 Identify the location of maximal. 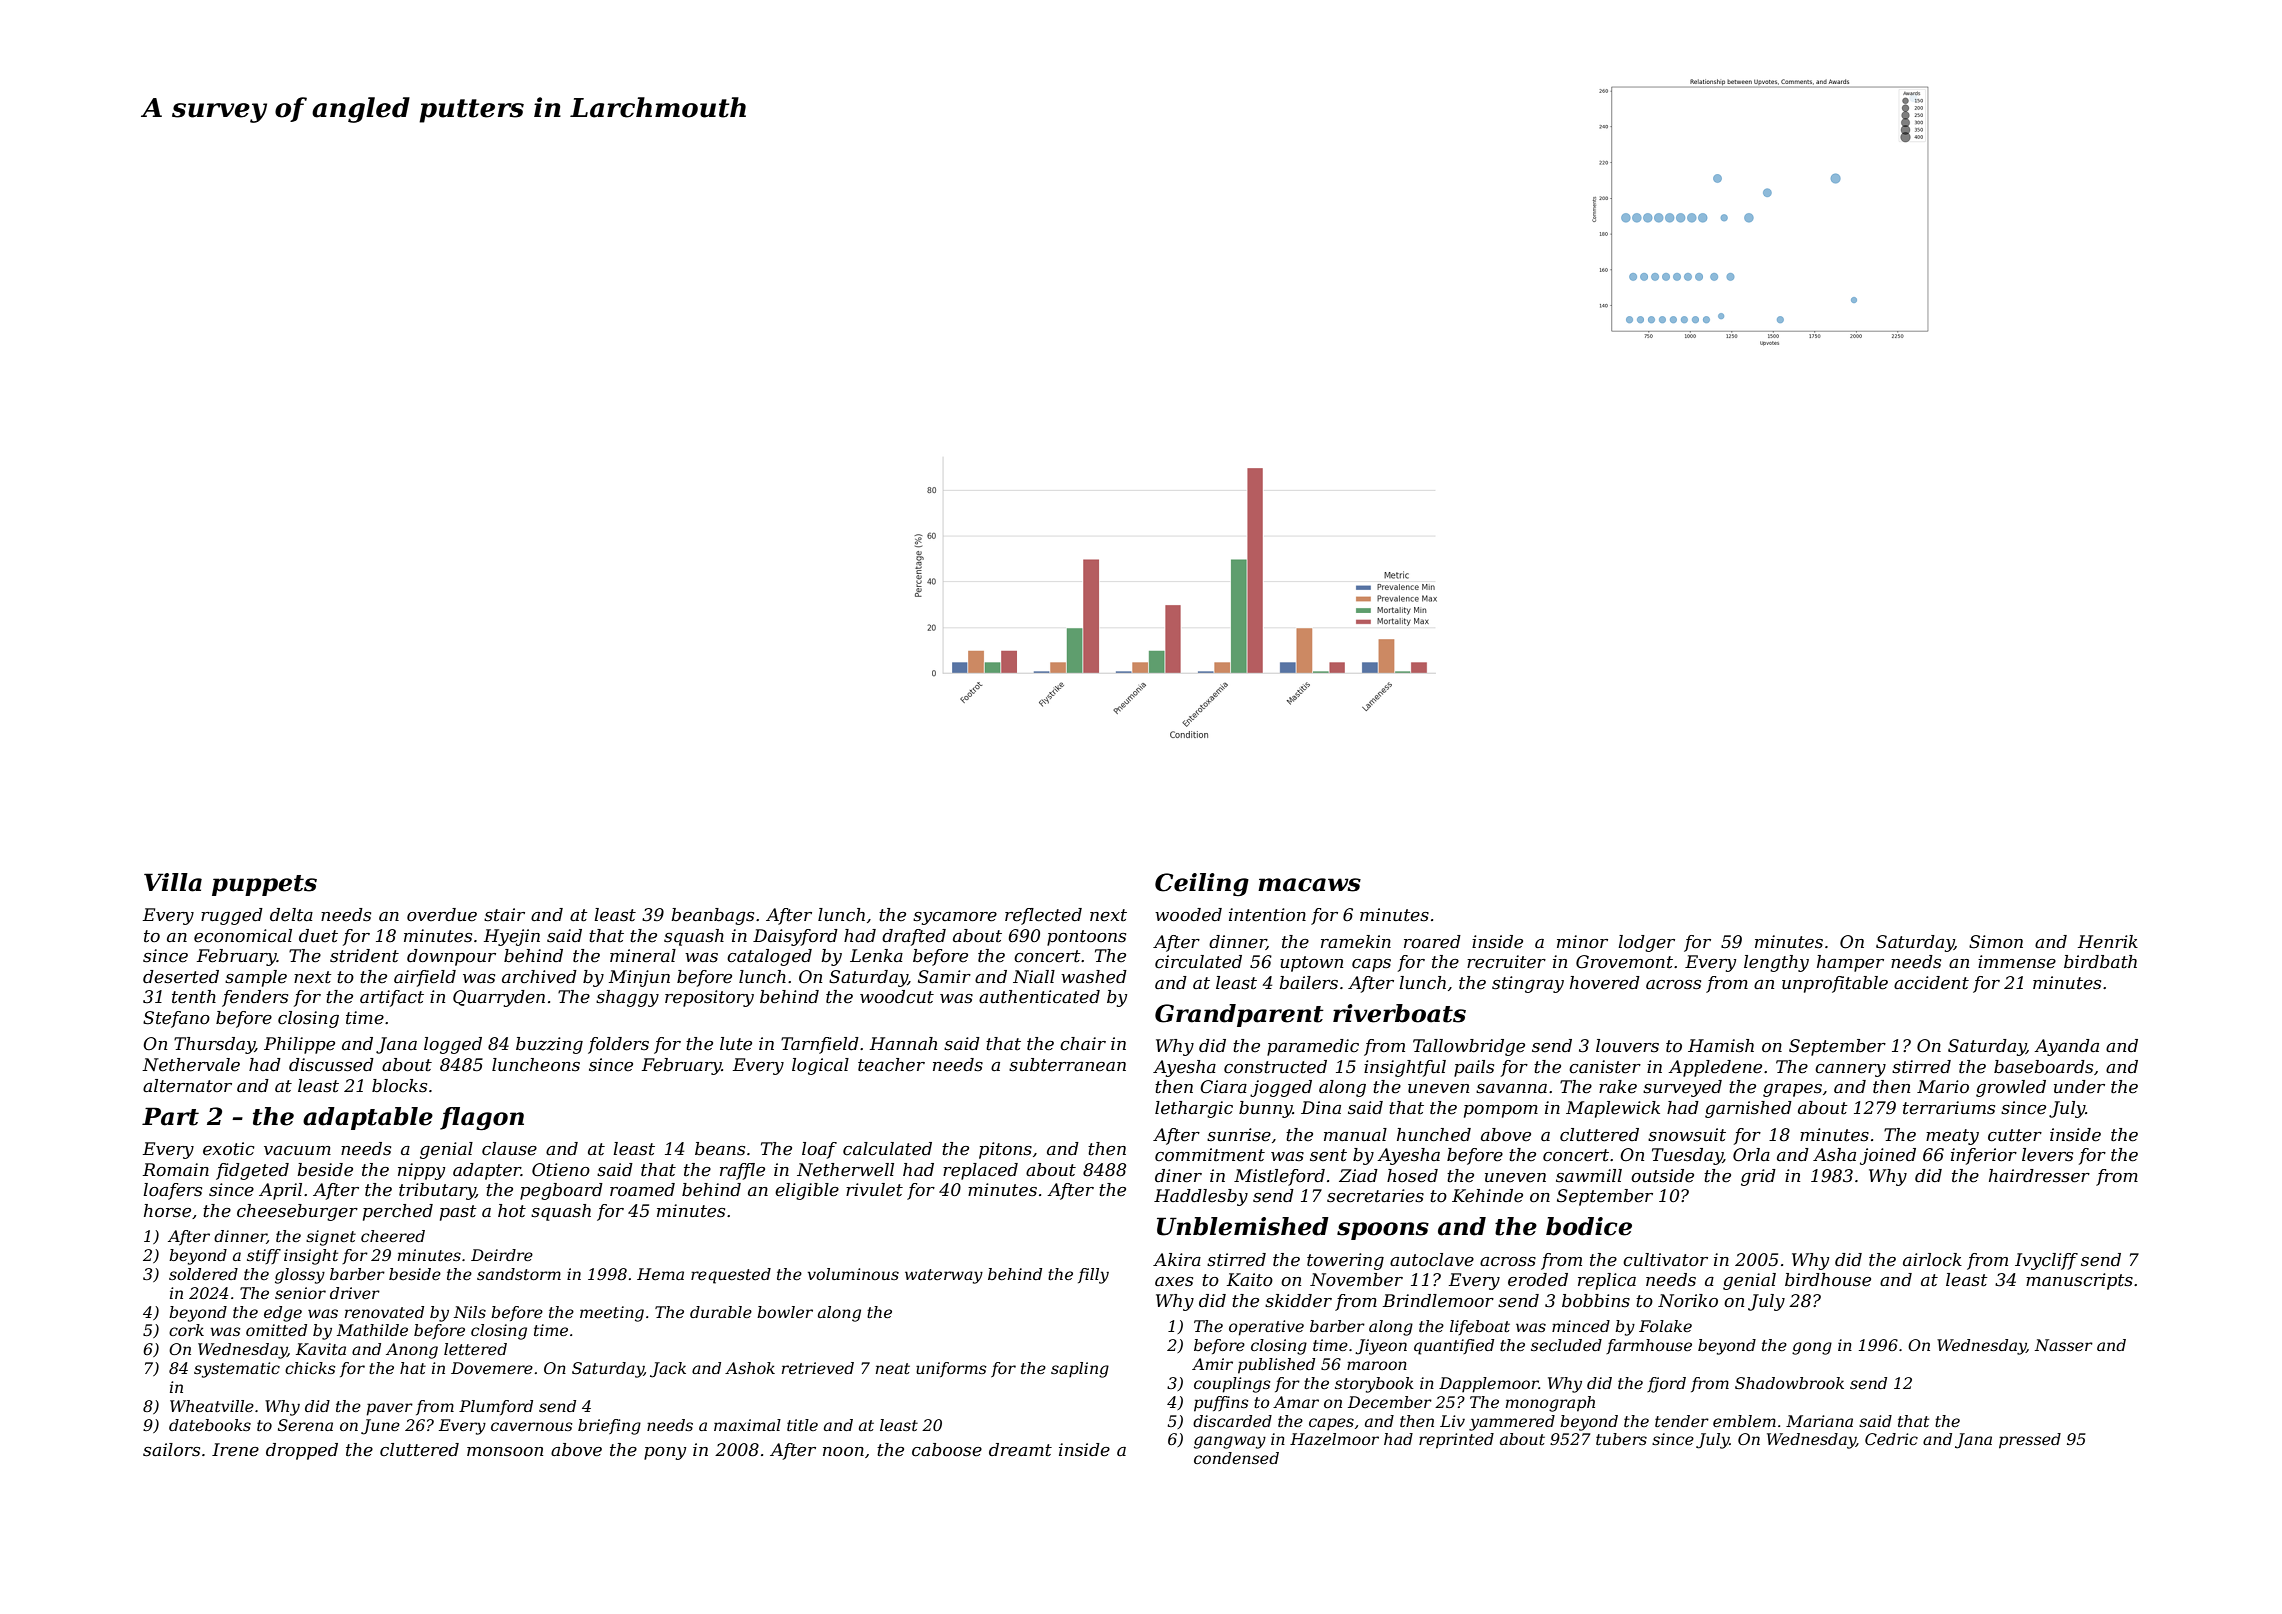
(747, 1425).
